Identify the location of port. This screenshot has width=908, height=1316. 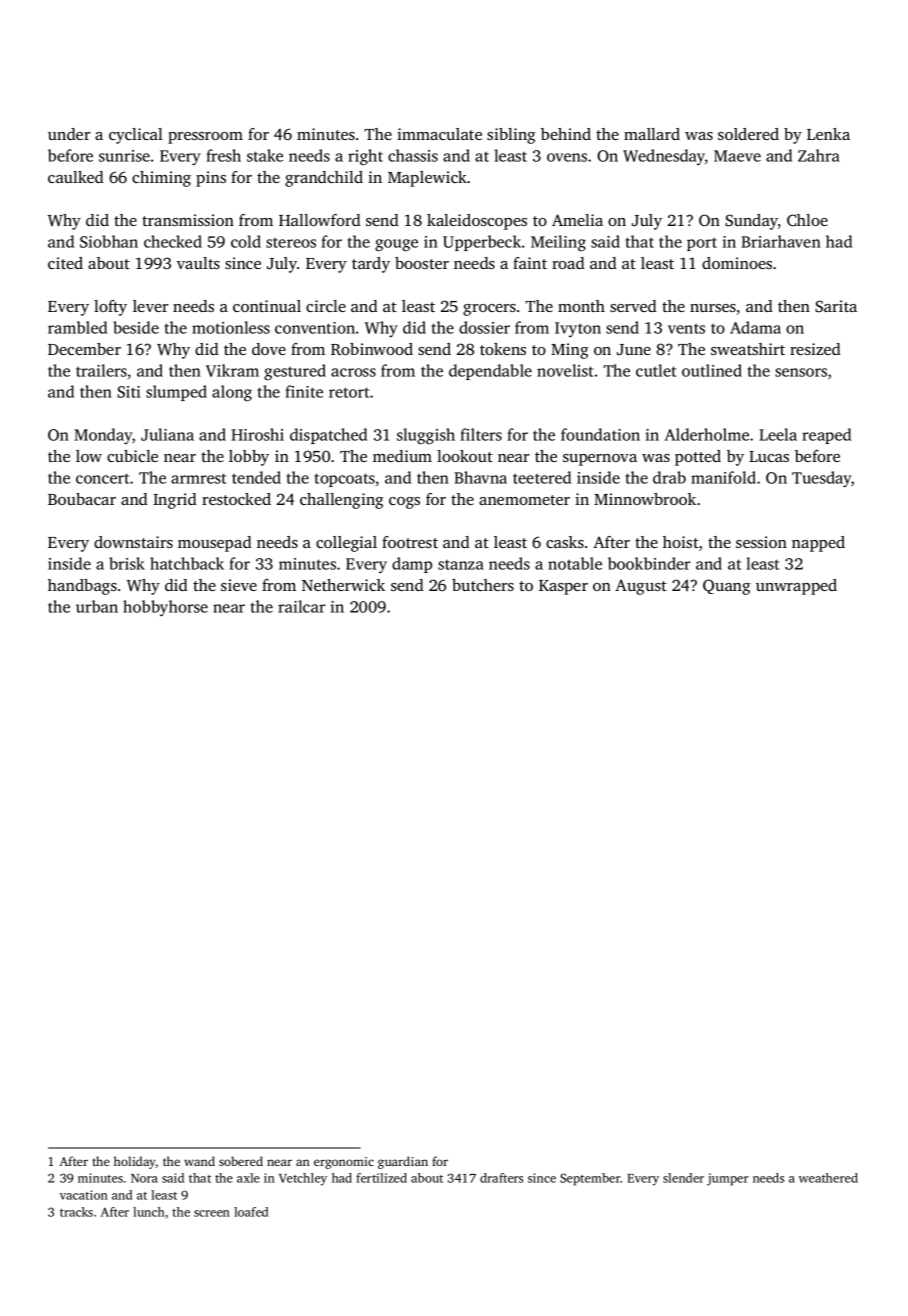
(702, 244).
